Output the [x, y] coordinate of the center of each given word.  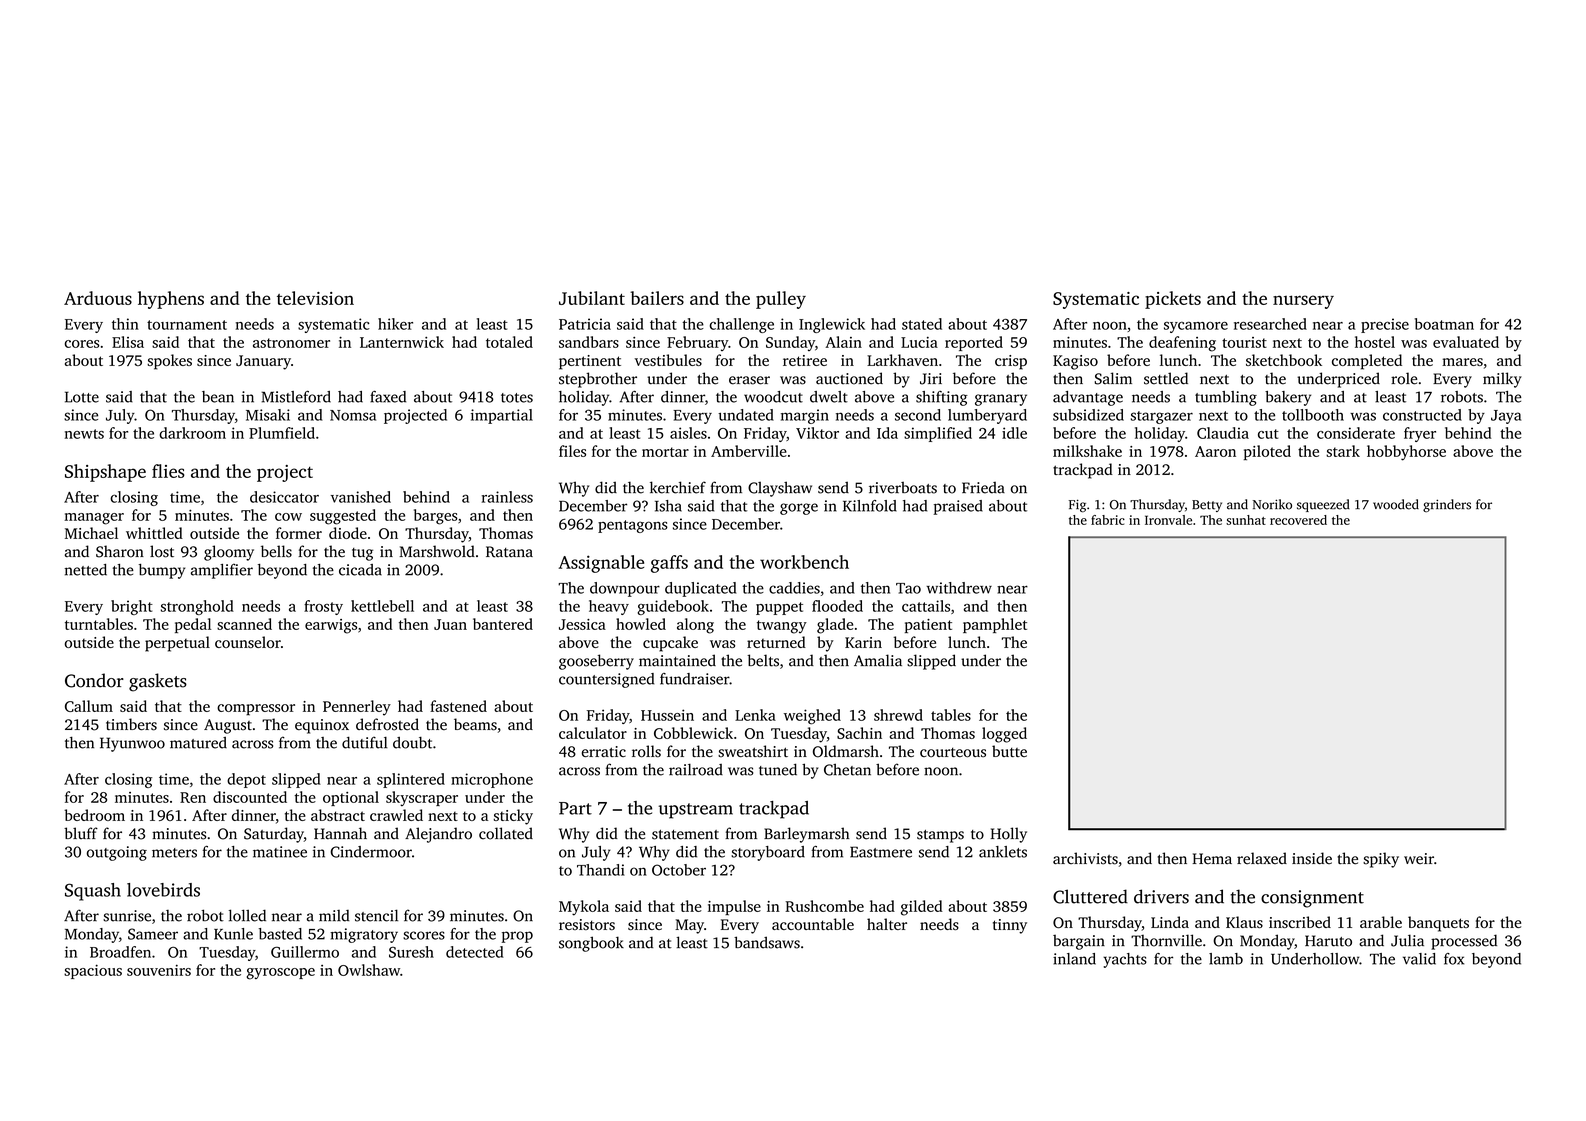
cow [288, 517]
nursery [1303, 302]
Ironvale [1168, 520]
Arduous [98, 298]
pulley [781, 300]
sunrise [127, 916]
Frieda [983, 488]
